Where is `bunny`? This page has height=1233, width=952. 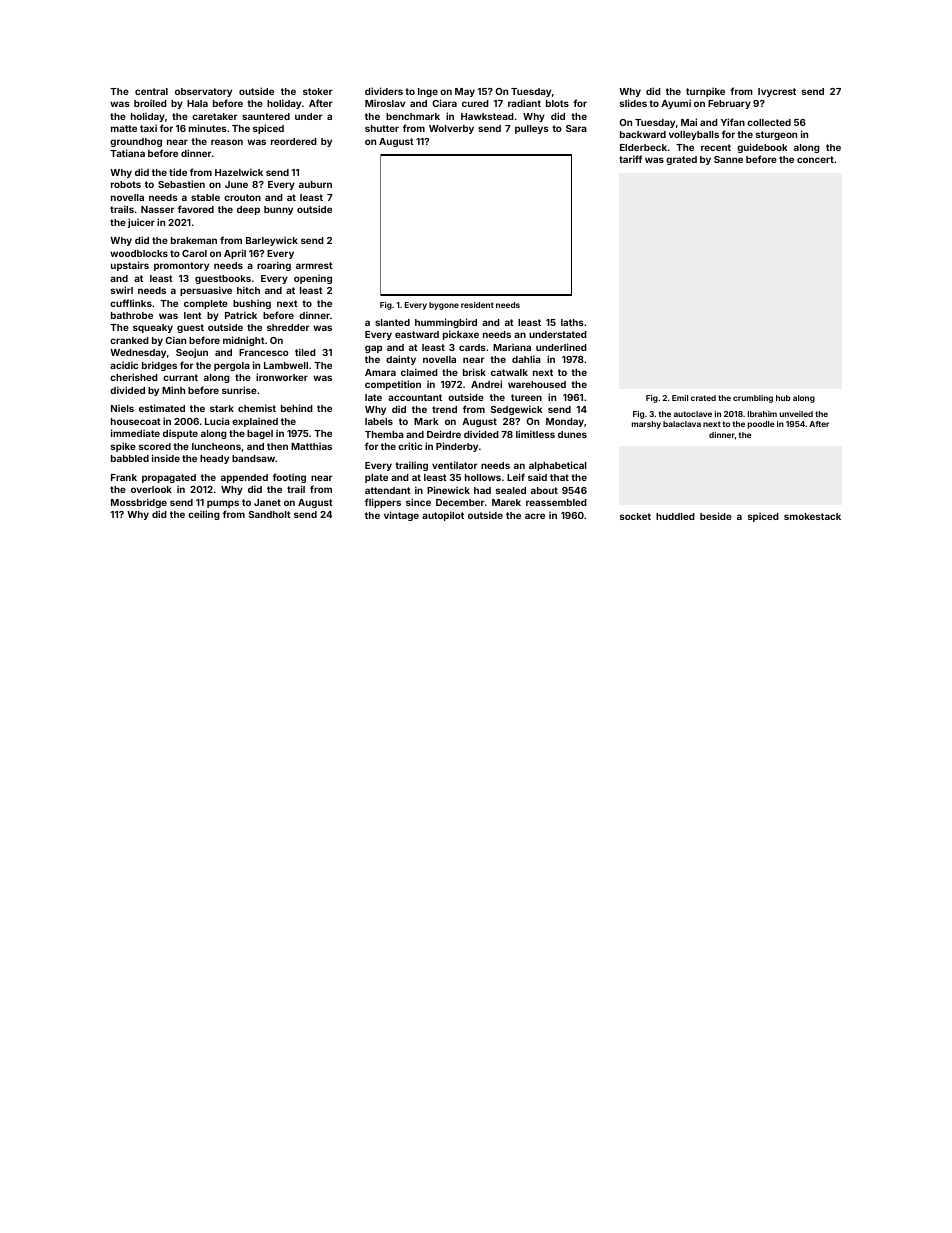
bunny is located at coordinates (278, 210).
